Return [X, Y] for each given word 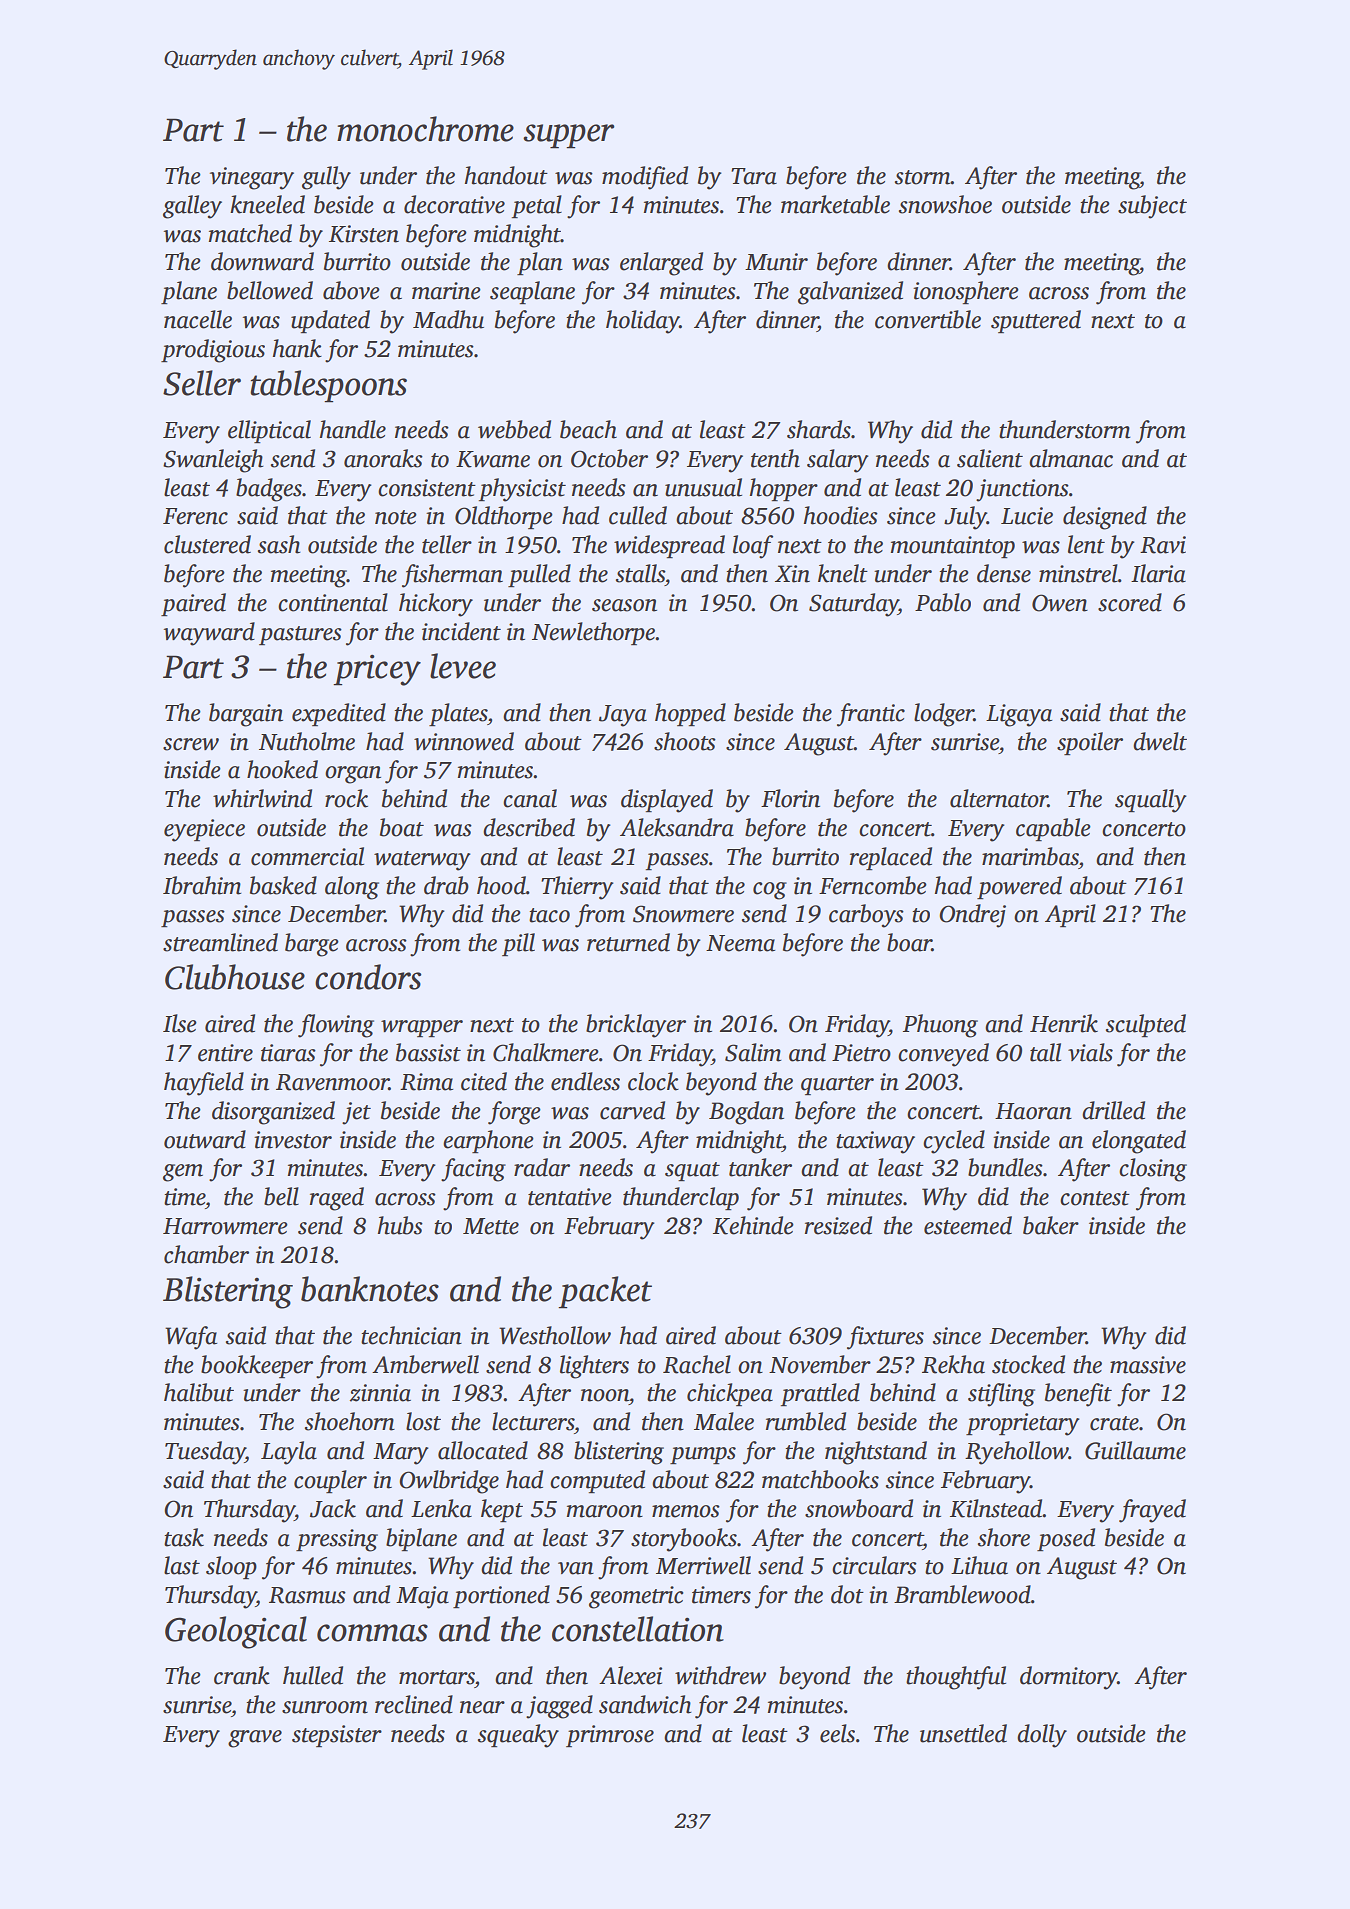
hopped [690, 714]
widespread [669, 546]
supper [568, 136]
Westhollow [555, 1335]
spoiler [1090, 743]
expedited [339, 714]
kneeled [267, 204]
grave [255, 1739]
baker [1051, 1225]
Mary [401, 1454]
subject [1152, 207]
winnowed [464, 741]
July [965, 518]
